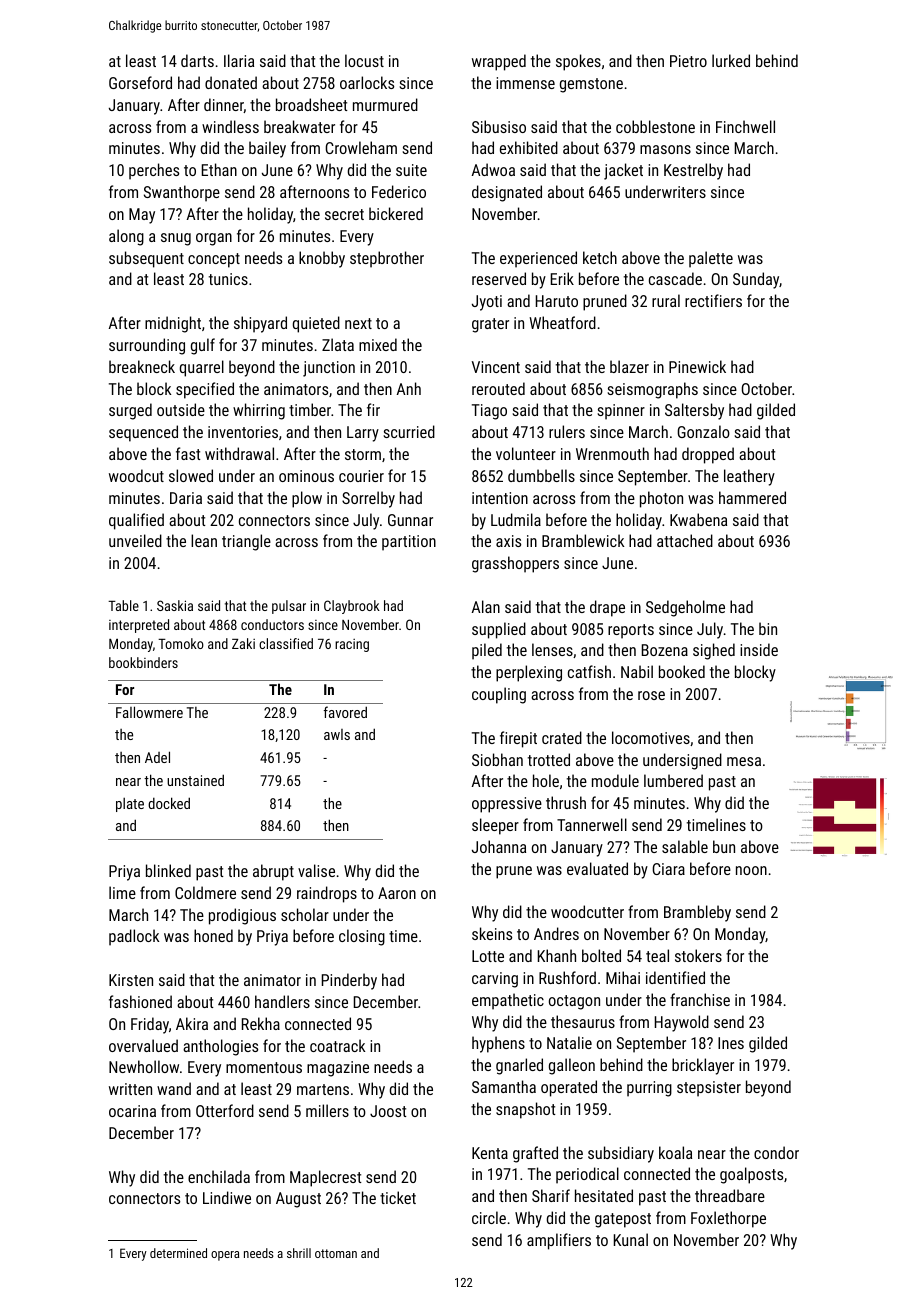 The height and width of the page is (1316, 908). Describe the element at coordinates (337, 734) in the page. I see `awls` at that location.
